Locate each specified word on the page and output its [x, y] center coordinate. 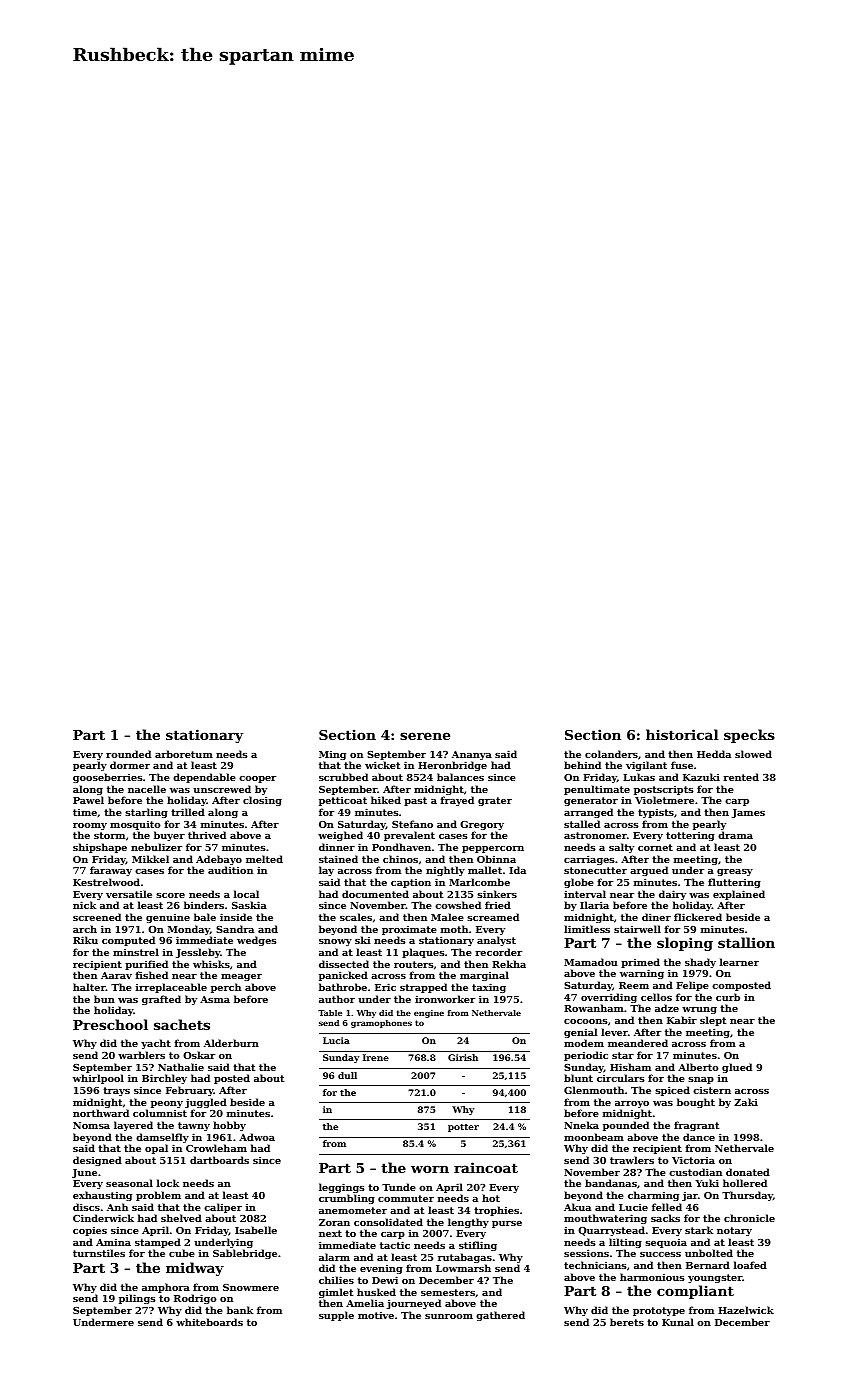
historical [682, 734]
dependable [204, 778]
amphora [166, 1288]
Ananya [472, 755]
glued [737, 1068]
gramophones [381, 1024]
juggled [206, 1103]
